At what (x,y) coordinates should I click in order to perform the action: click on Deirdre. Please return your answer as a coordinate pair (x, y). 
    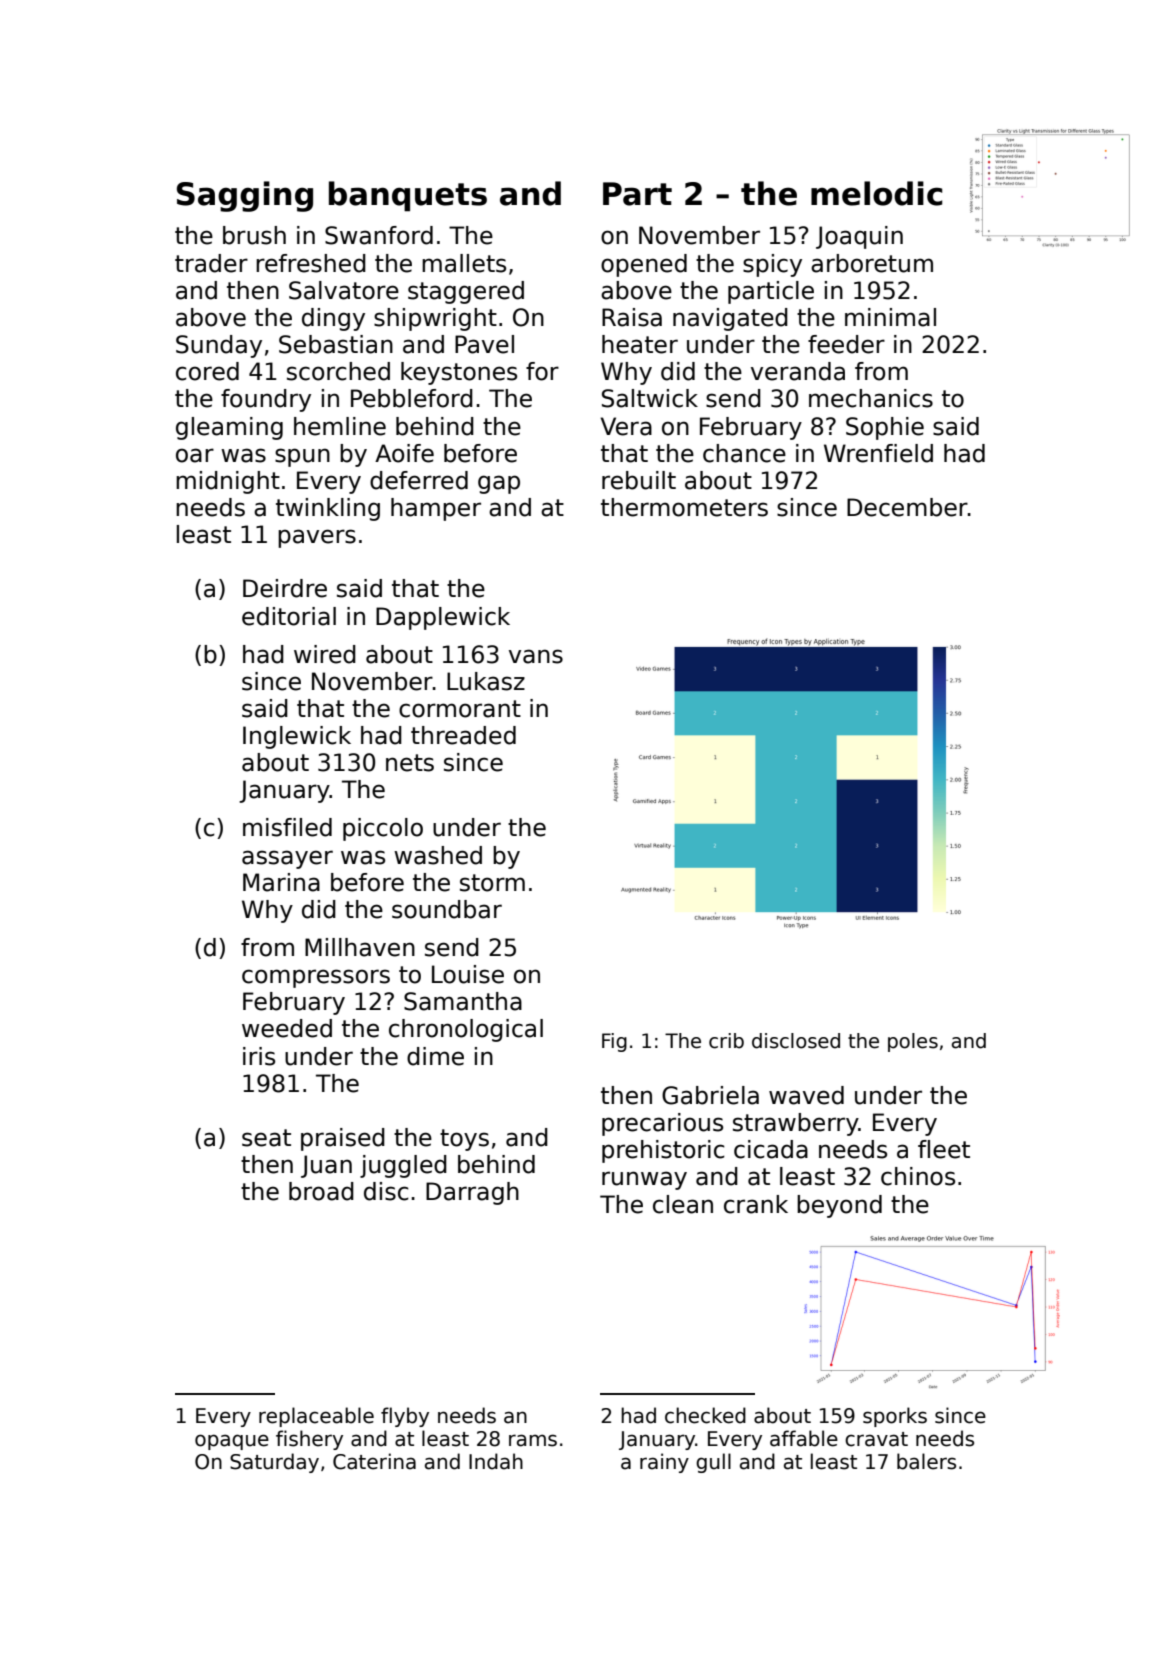
    Looking at the image, I should click on (285, 588).
